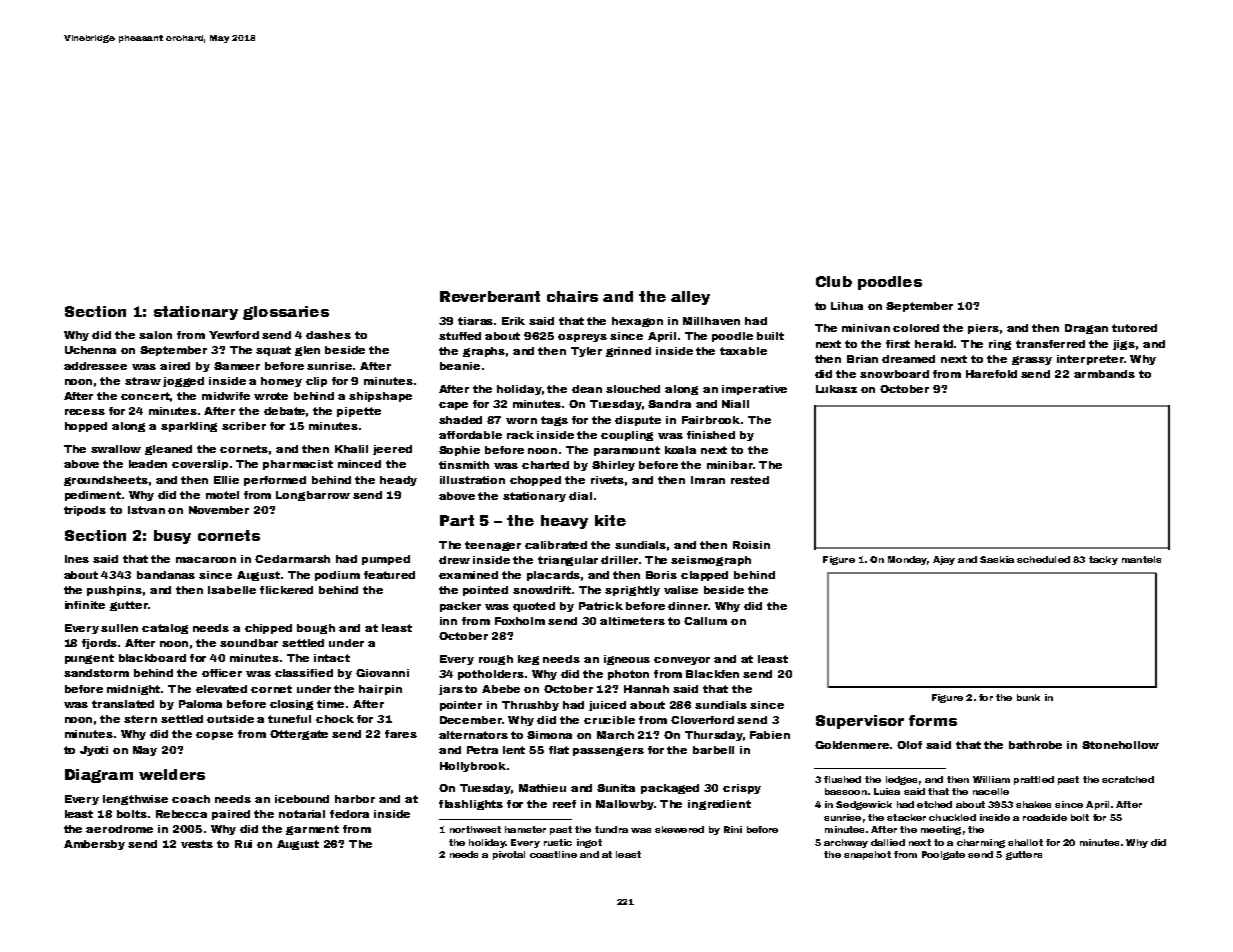  Describe the element at coordinates (1104, 374) in the screenshot. I see `armbands` at that location.
